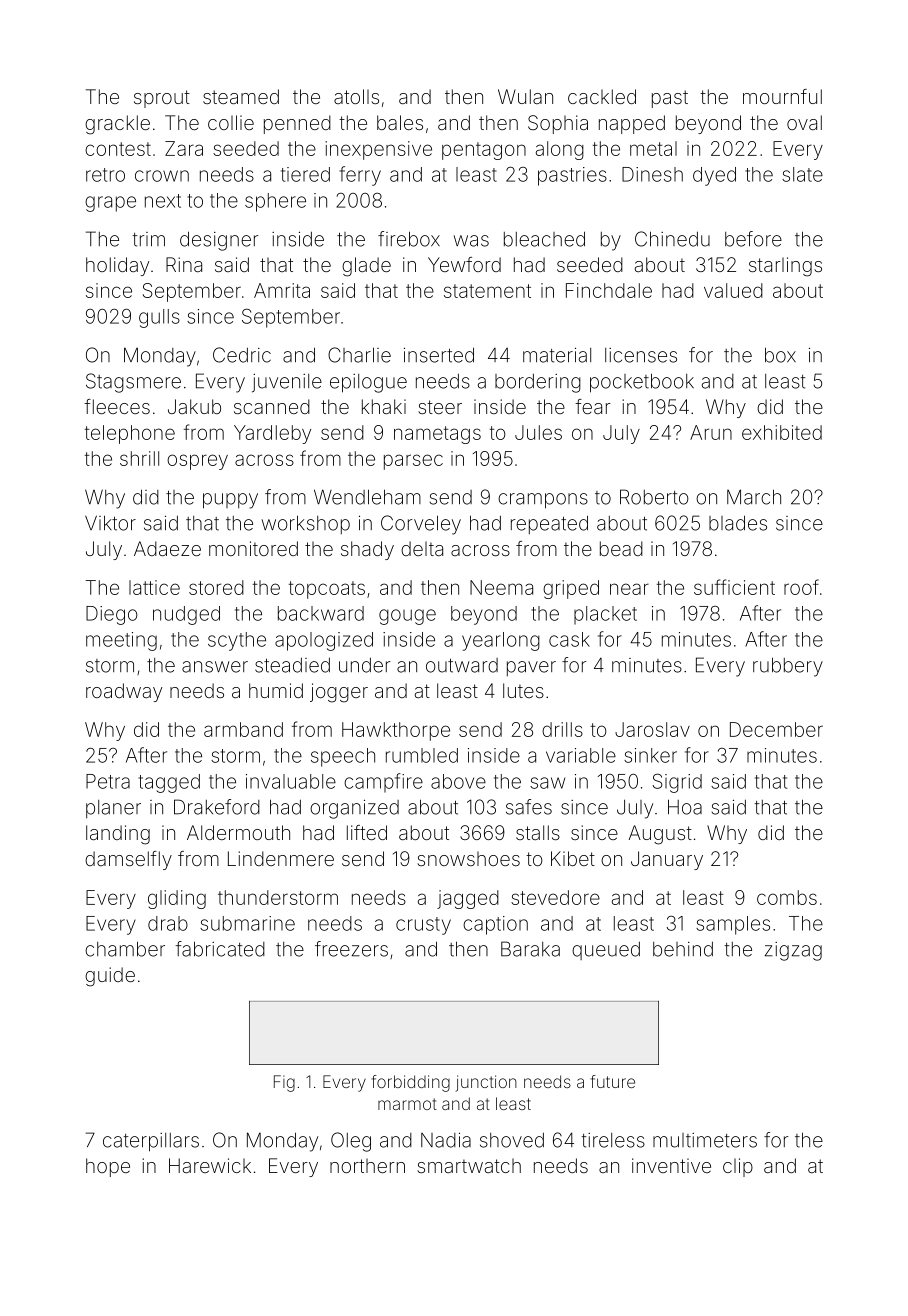  What do you see at coordinates (782, 432) in the page?
I see `exhibited` at bounding box center [782, 432].
